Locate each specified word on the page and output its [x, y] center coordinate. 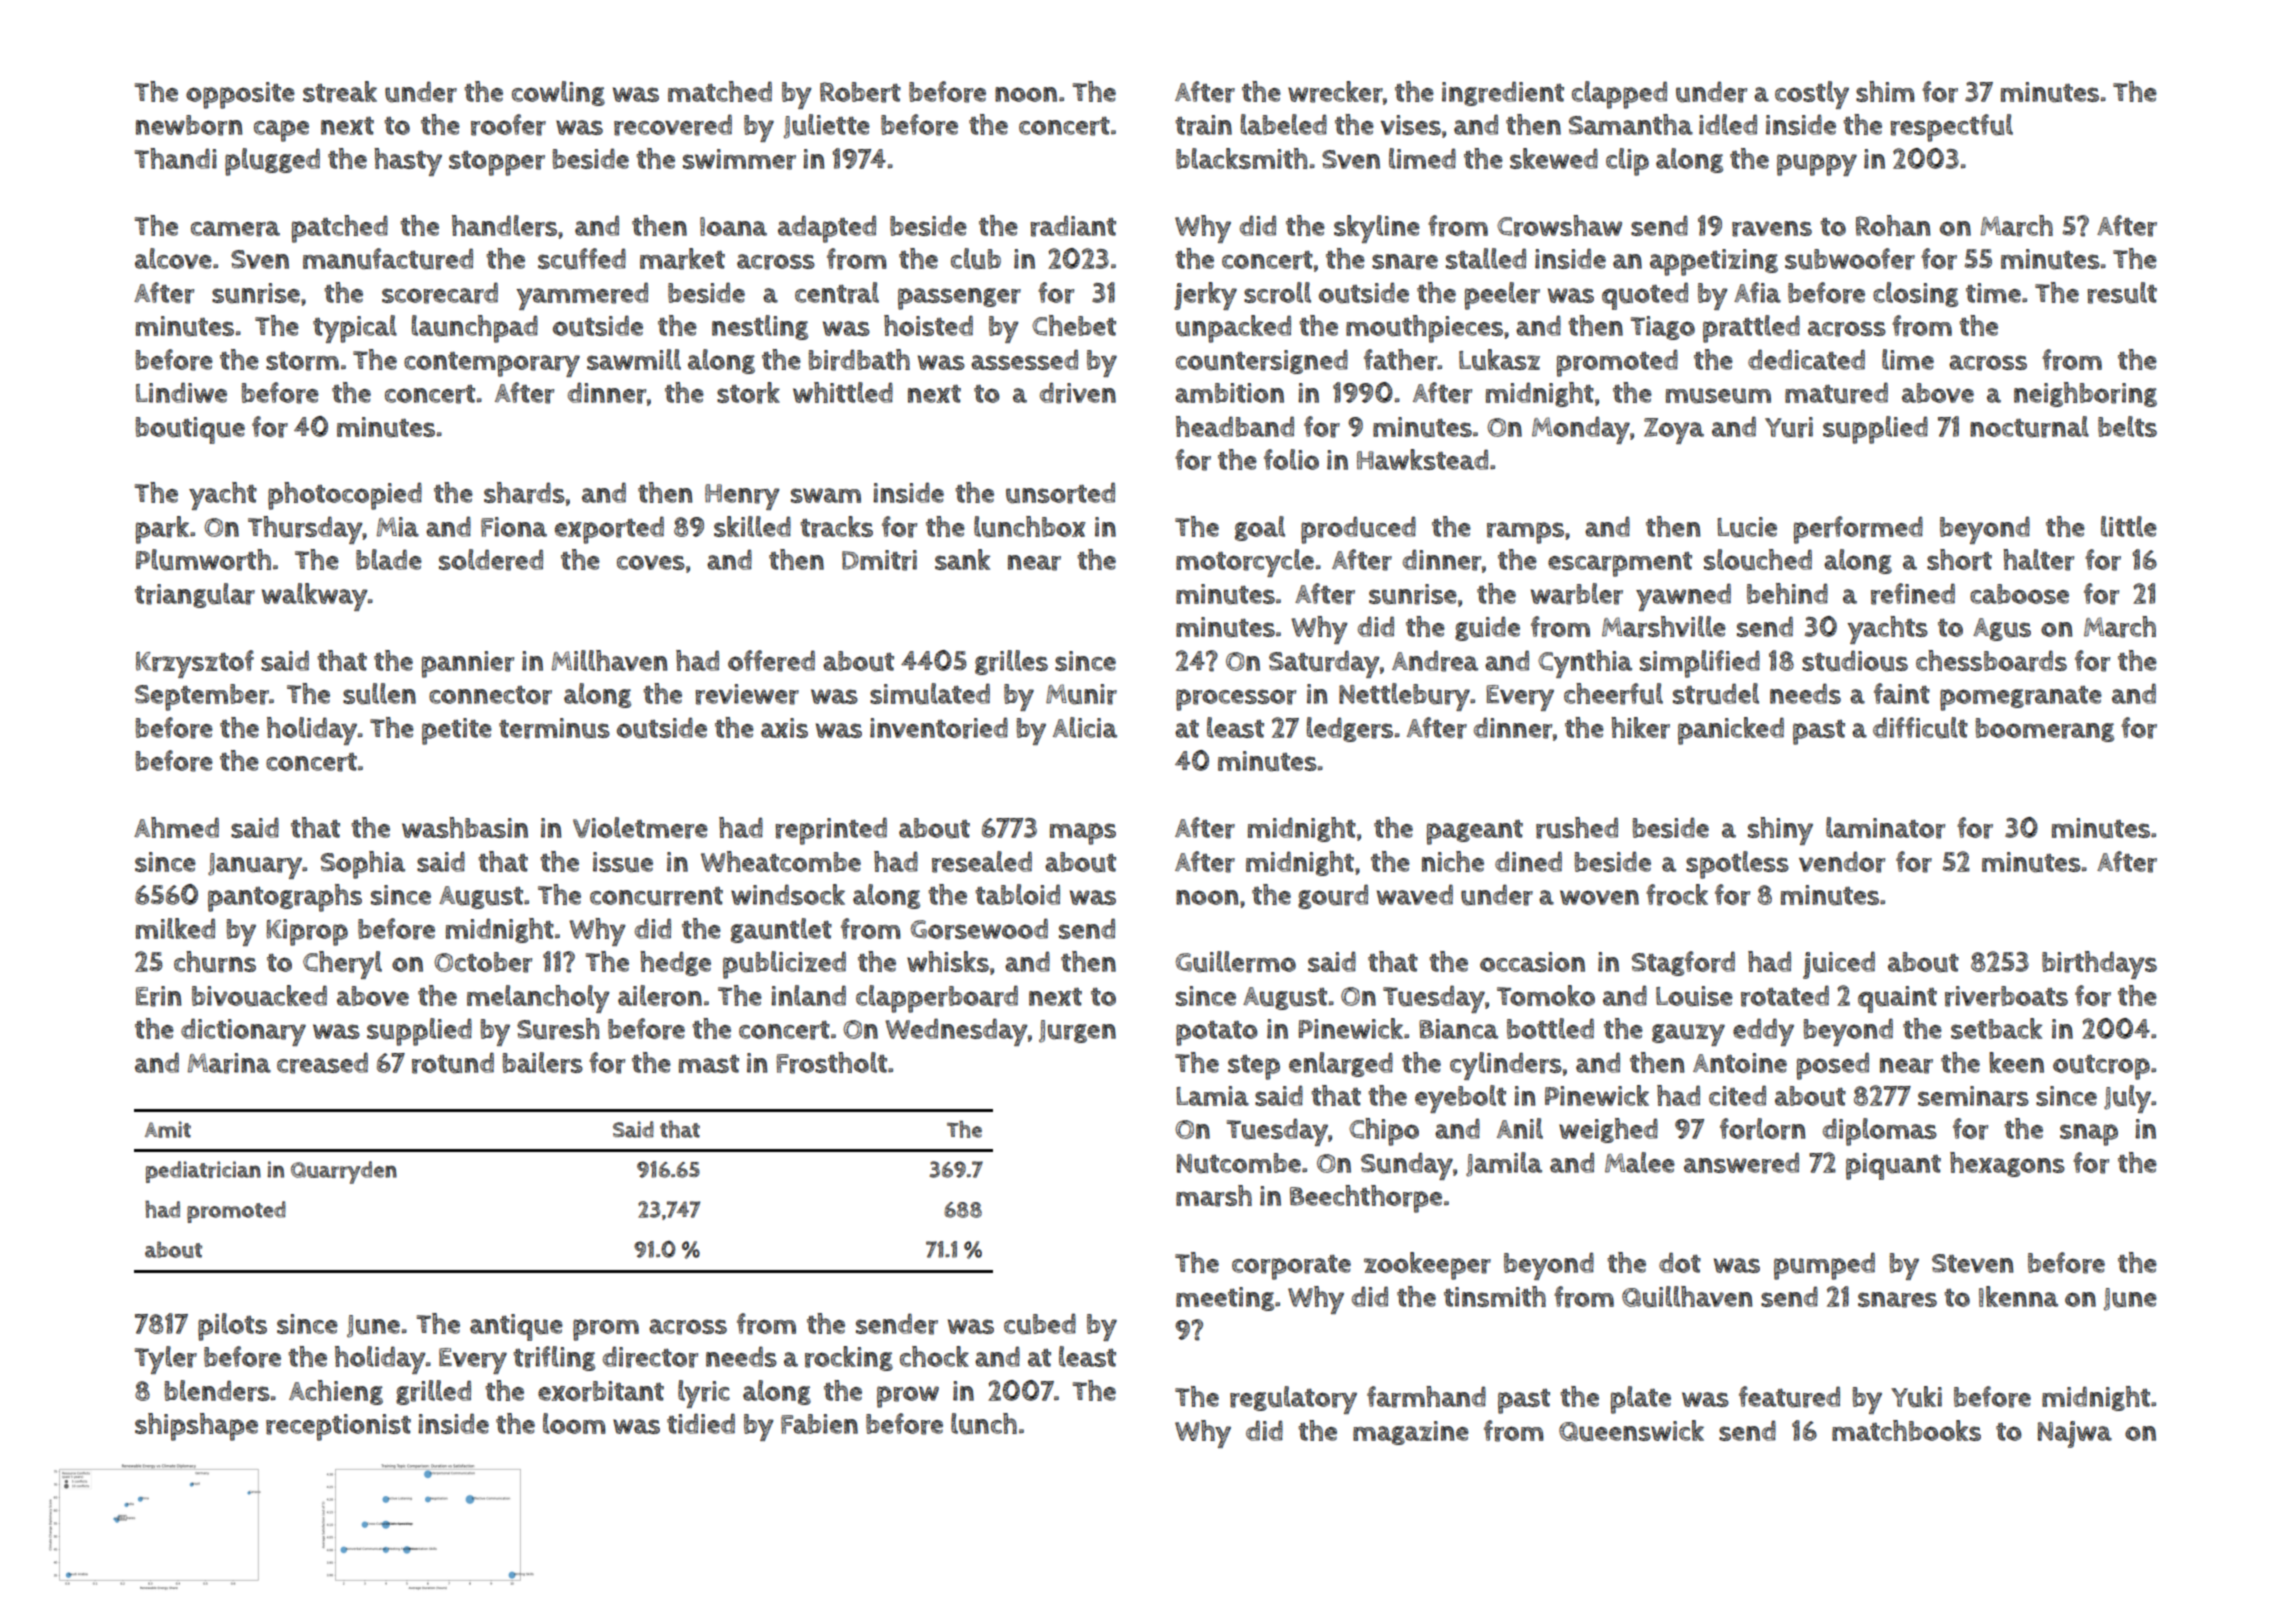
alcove [173, 258]
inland [808, 995]
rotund [453, 1063]
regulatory [1293, 1400]
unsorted [1060, 493]
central [837, 293]
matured [1836, 393]
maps [1083, 834]
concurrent [656, 896]
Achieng [336, 1392]
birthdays [2099, 965]
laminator [1885, 828]
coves [651, 562]
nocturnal [2029, 427]
